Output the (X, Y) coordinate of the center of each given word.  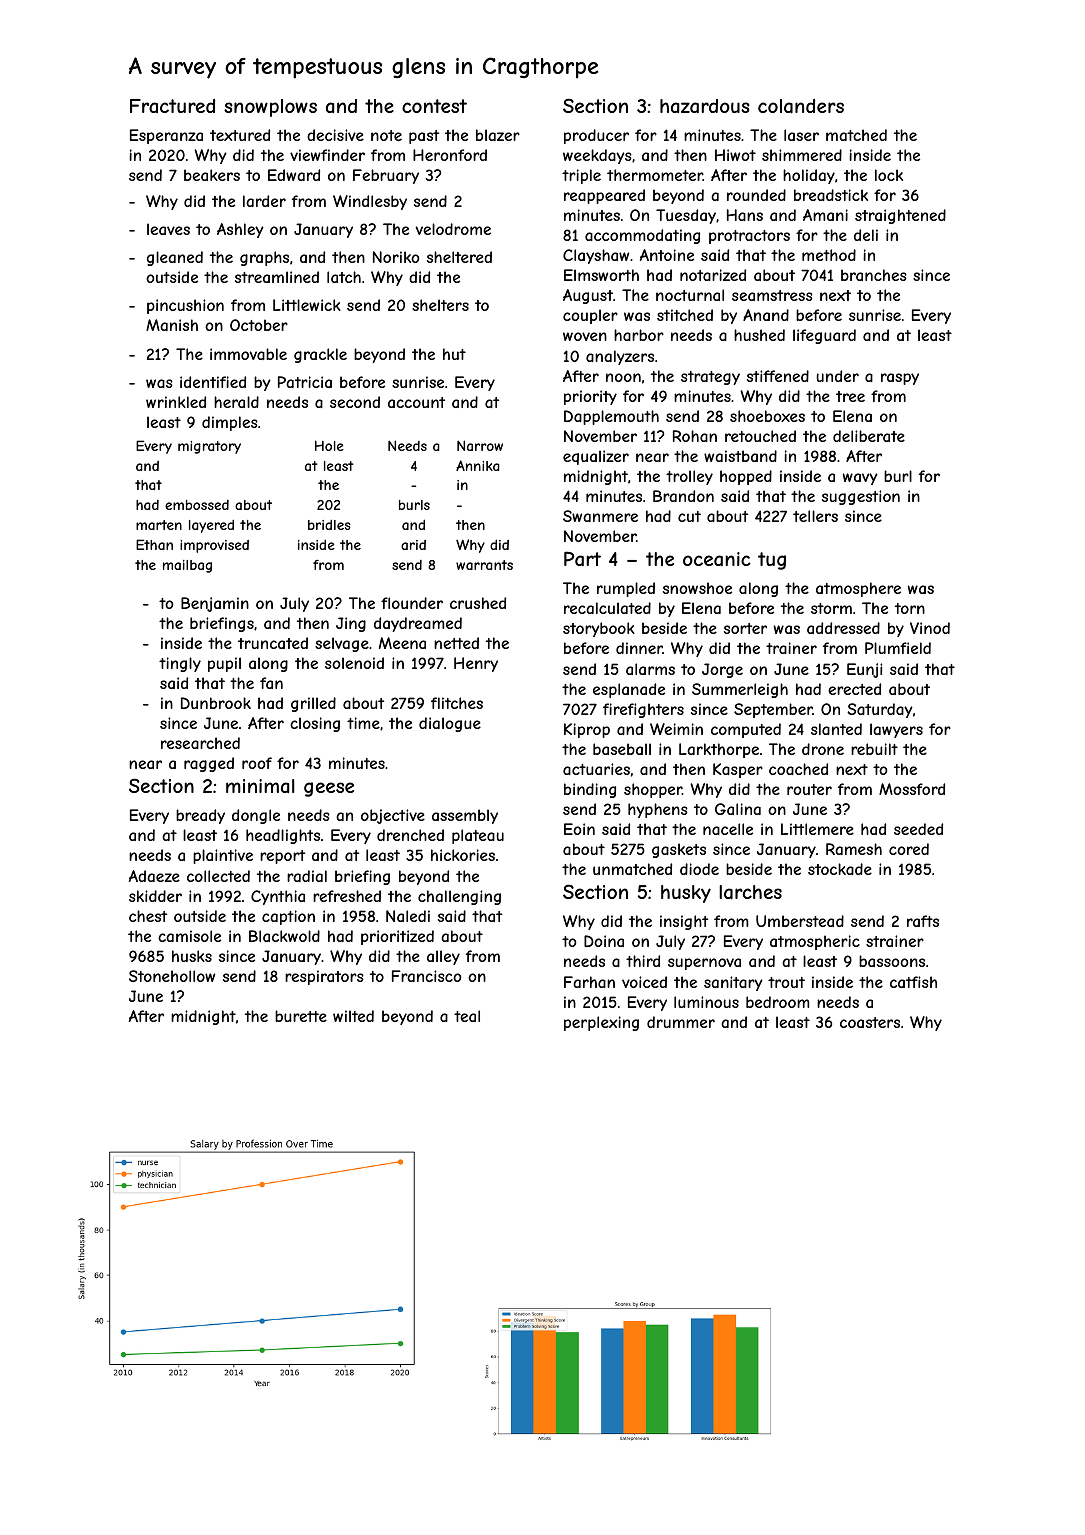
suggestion (861, 497)
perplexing (601, 1023)
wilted (353, 1016)
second (355, 402)
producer (596, 136)
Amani (825, 215)
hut (454, 354)
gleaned (175, 258)
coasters (870, 1022)
